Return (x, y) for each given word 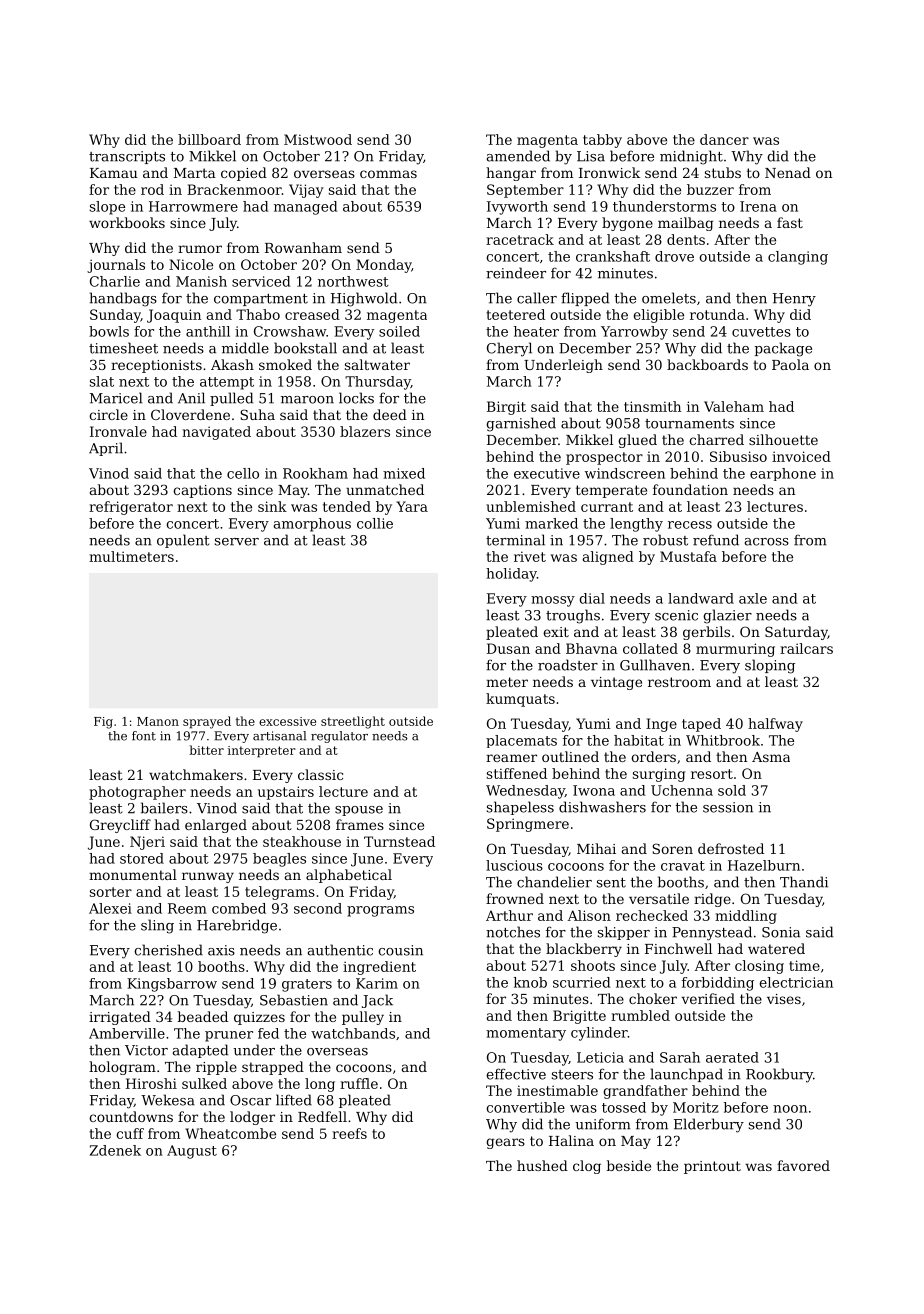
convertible (525, 1107)
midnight (691, 157)
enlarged (216, 826)
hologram (122, 1068)
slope (107, 208)
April (106, 449)
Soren (672, 848)
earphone (783, 474)
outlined (570, 756)
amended (518, 156)
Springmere (528, 825)
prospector (604, 458)
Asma (771, 757)
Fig (103, 723)
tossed (624, 1107)
